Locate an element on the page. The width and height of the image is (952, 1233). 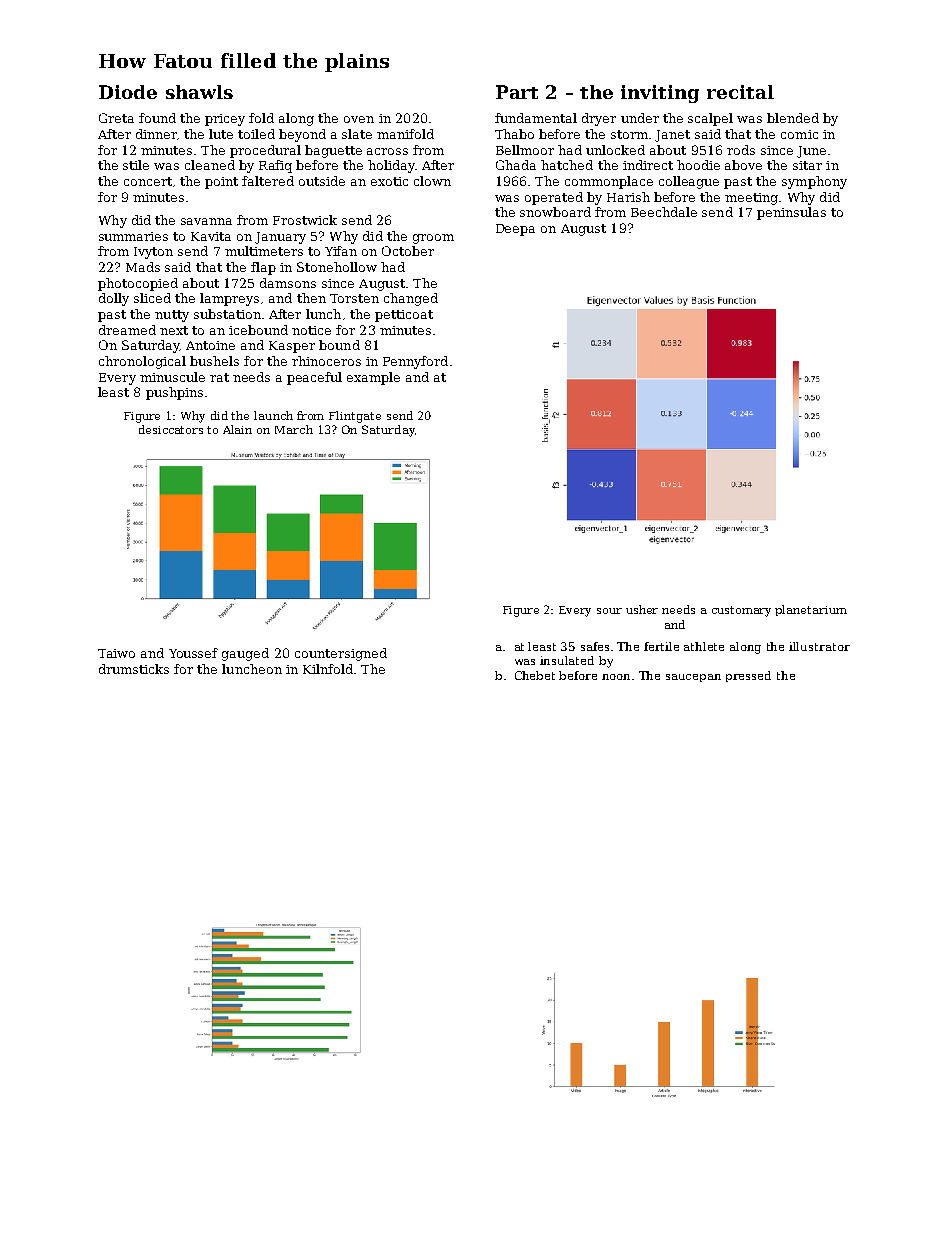
illustrator is located at coordinates (819, 646).
